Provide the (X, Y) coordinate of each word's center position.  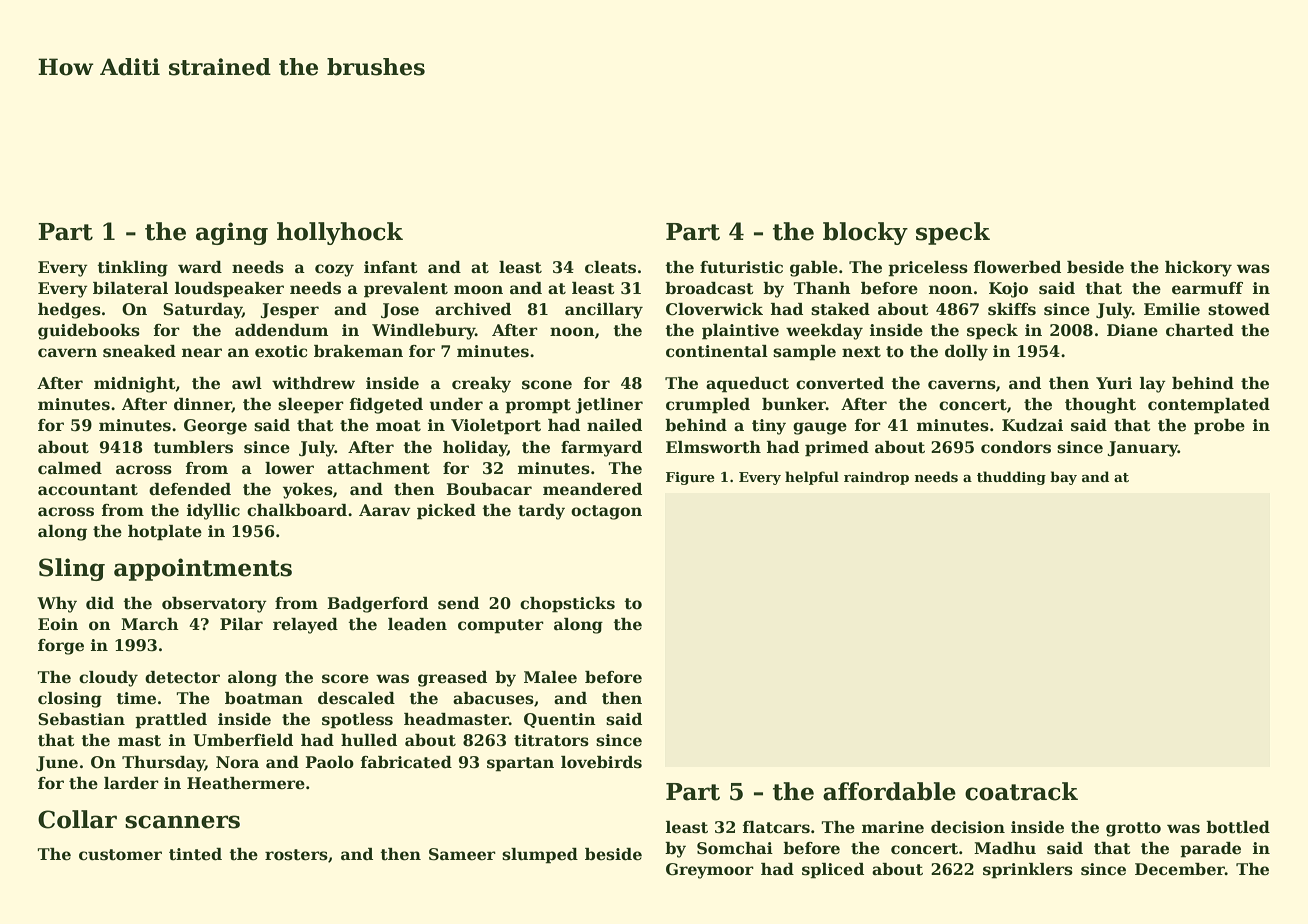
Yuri (1114, 383)
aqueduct (747, 385)
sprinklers (1028, 871)
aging (232, 233)
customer (120, 855)
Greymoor (710, 871)
